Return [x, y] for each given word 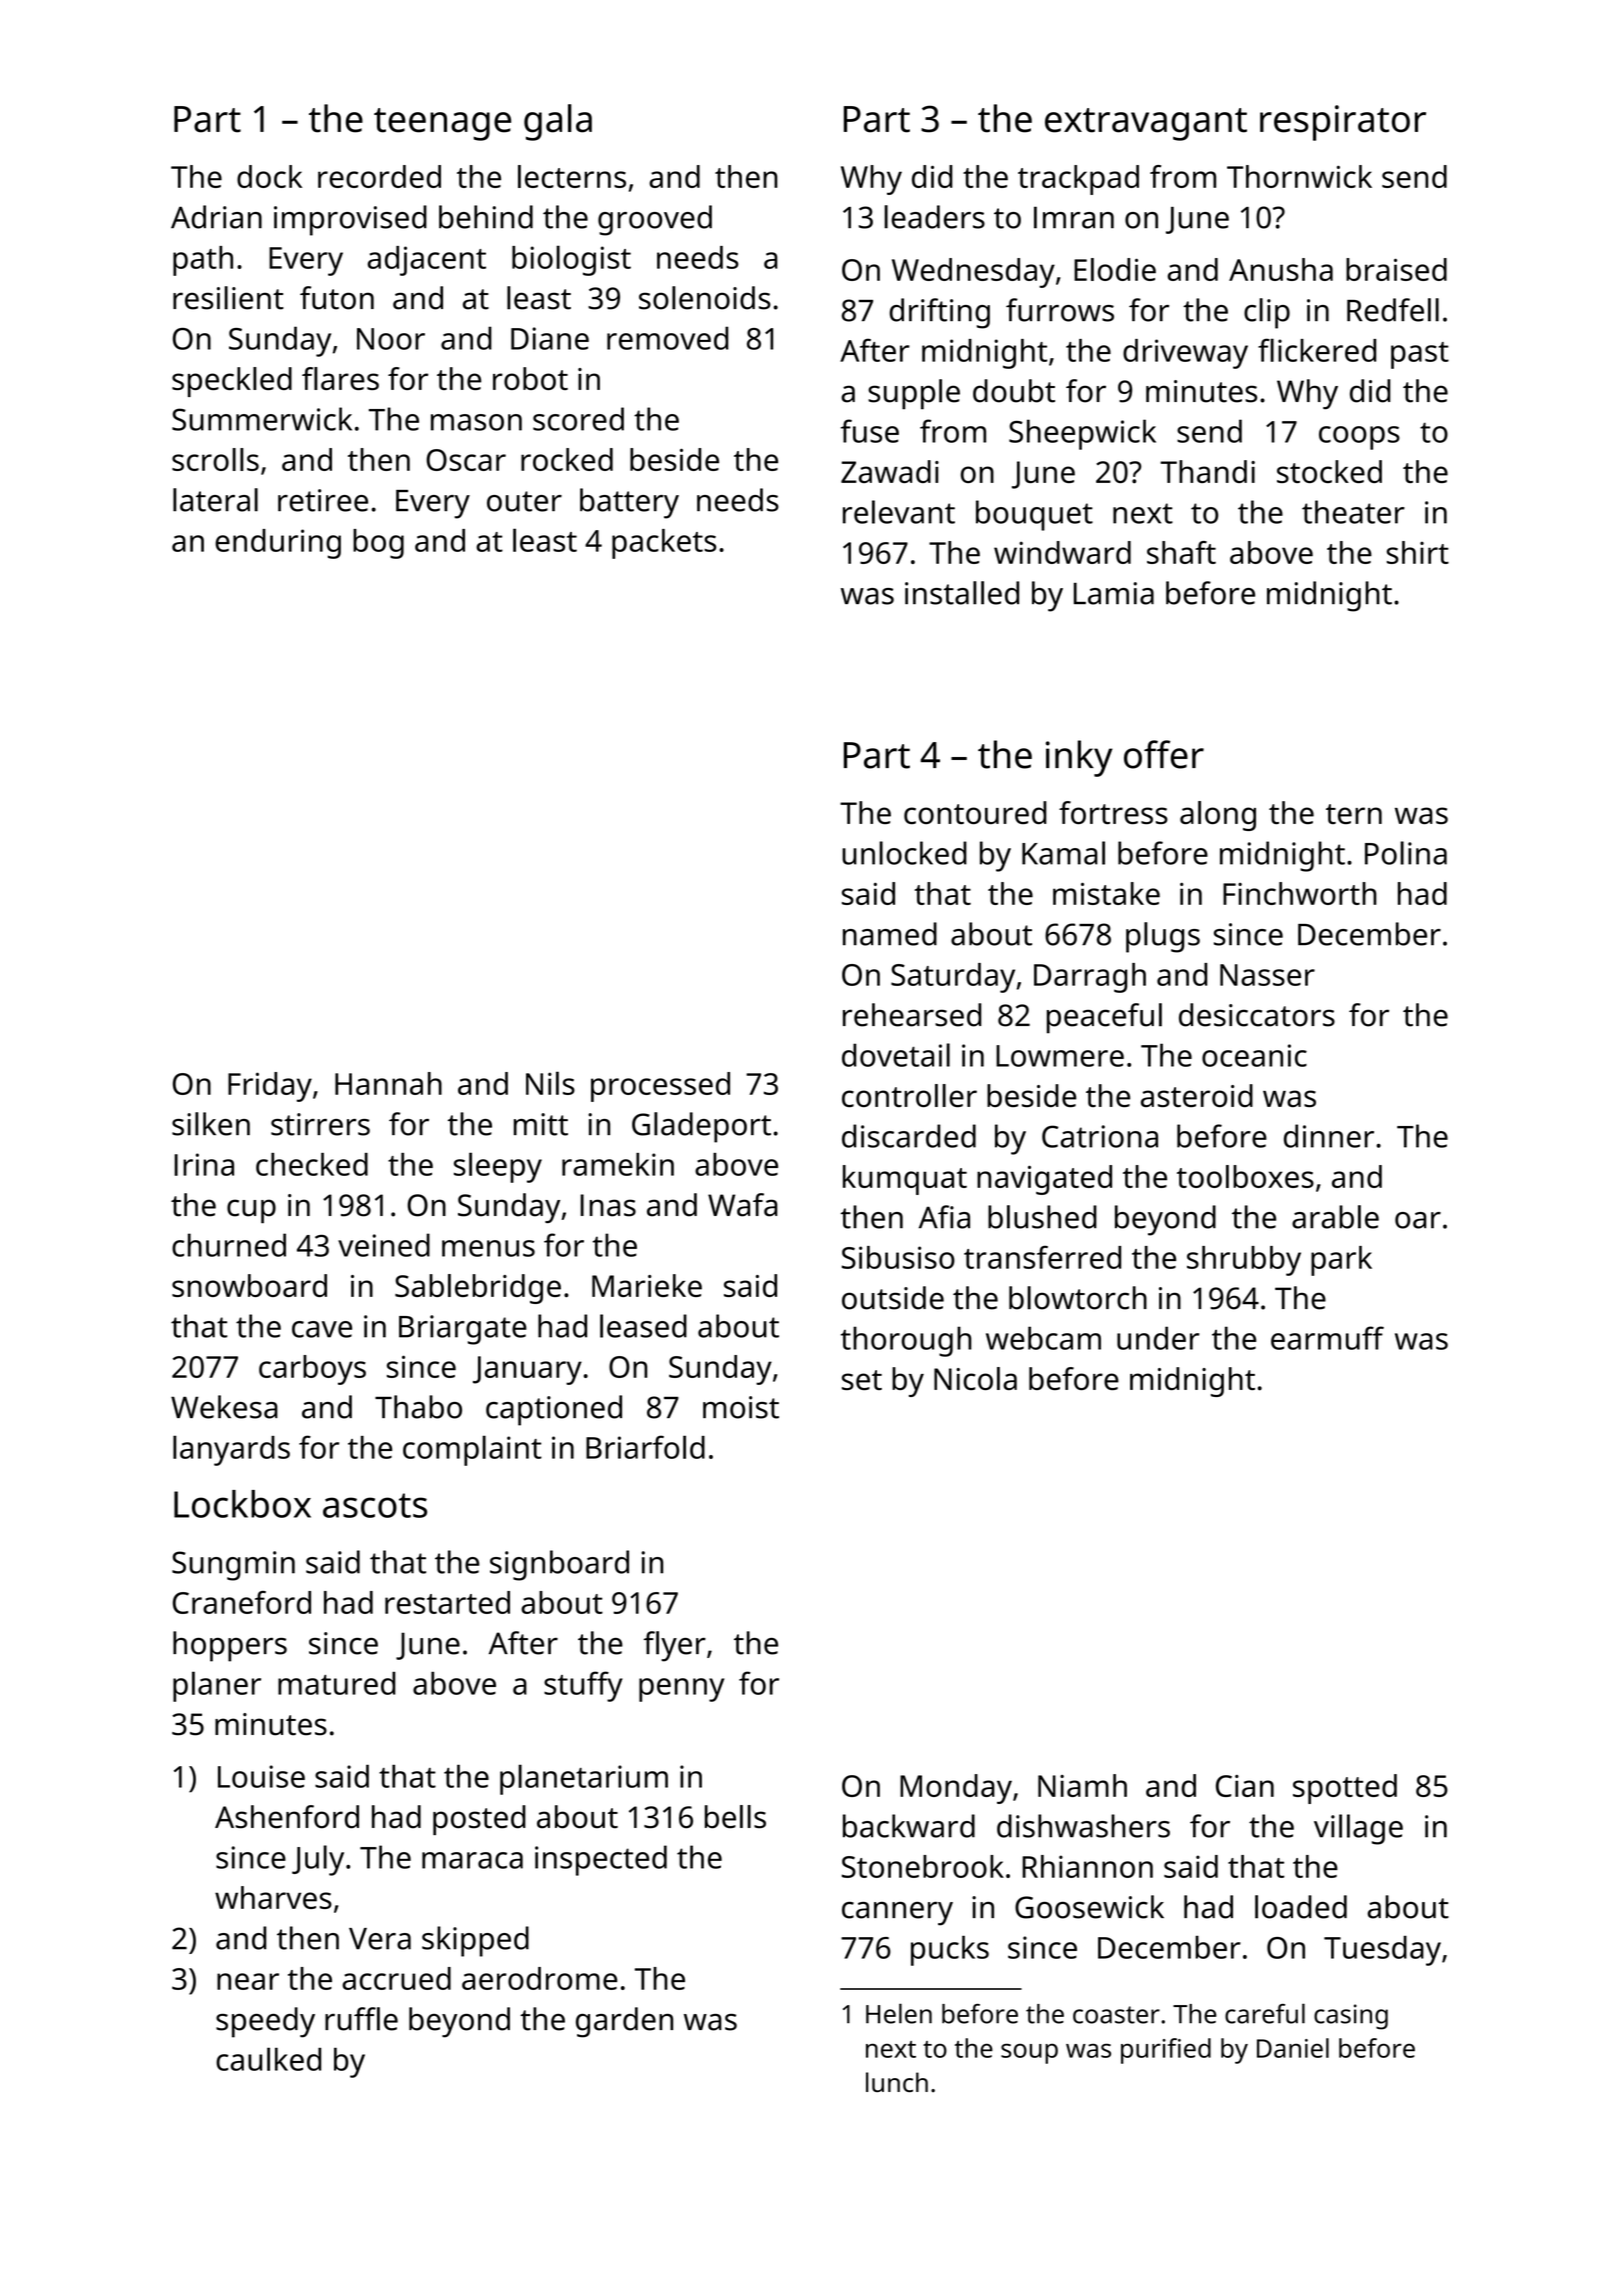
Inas [608, 1205]
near [248, 1981]
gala [558, 122]
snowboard [249, 1285]
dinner [1329, 1136]
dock [269, 176]
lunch [897, 2082]
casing [1351, 2017]
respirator [1343, 123]
